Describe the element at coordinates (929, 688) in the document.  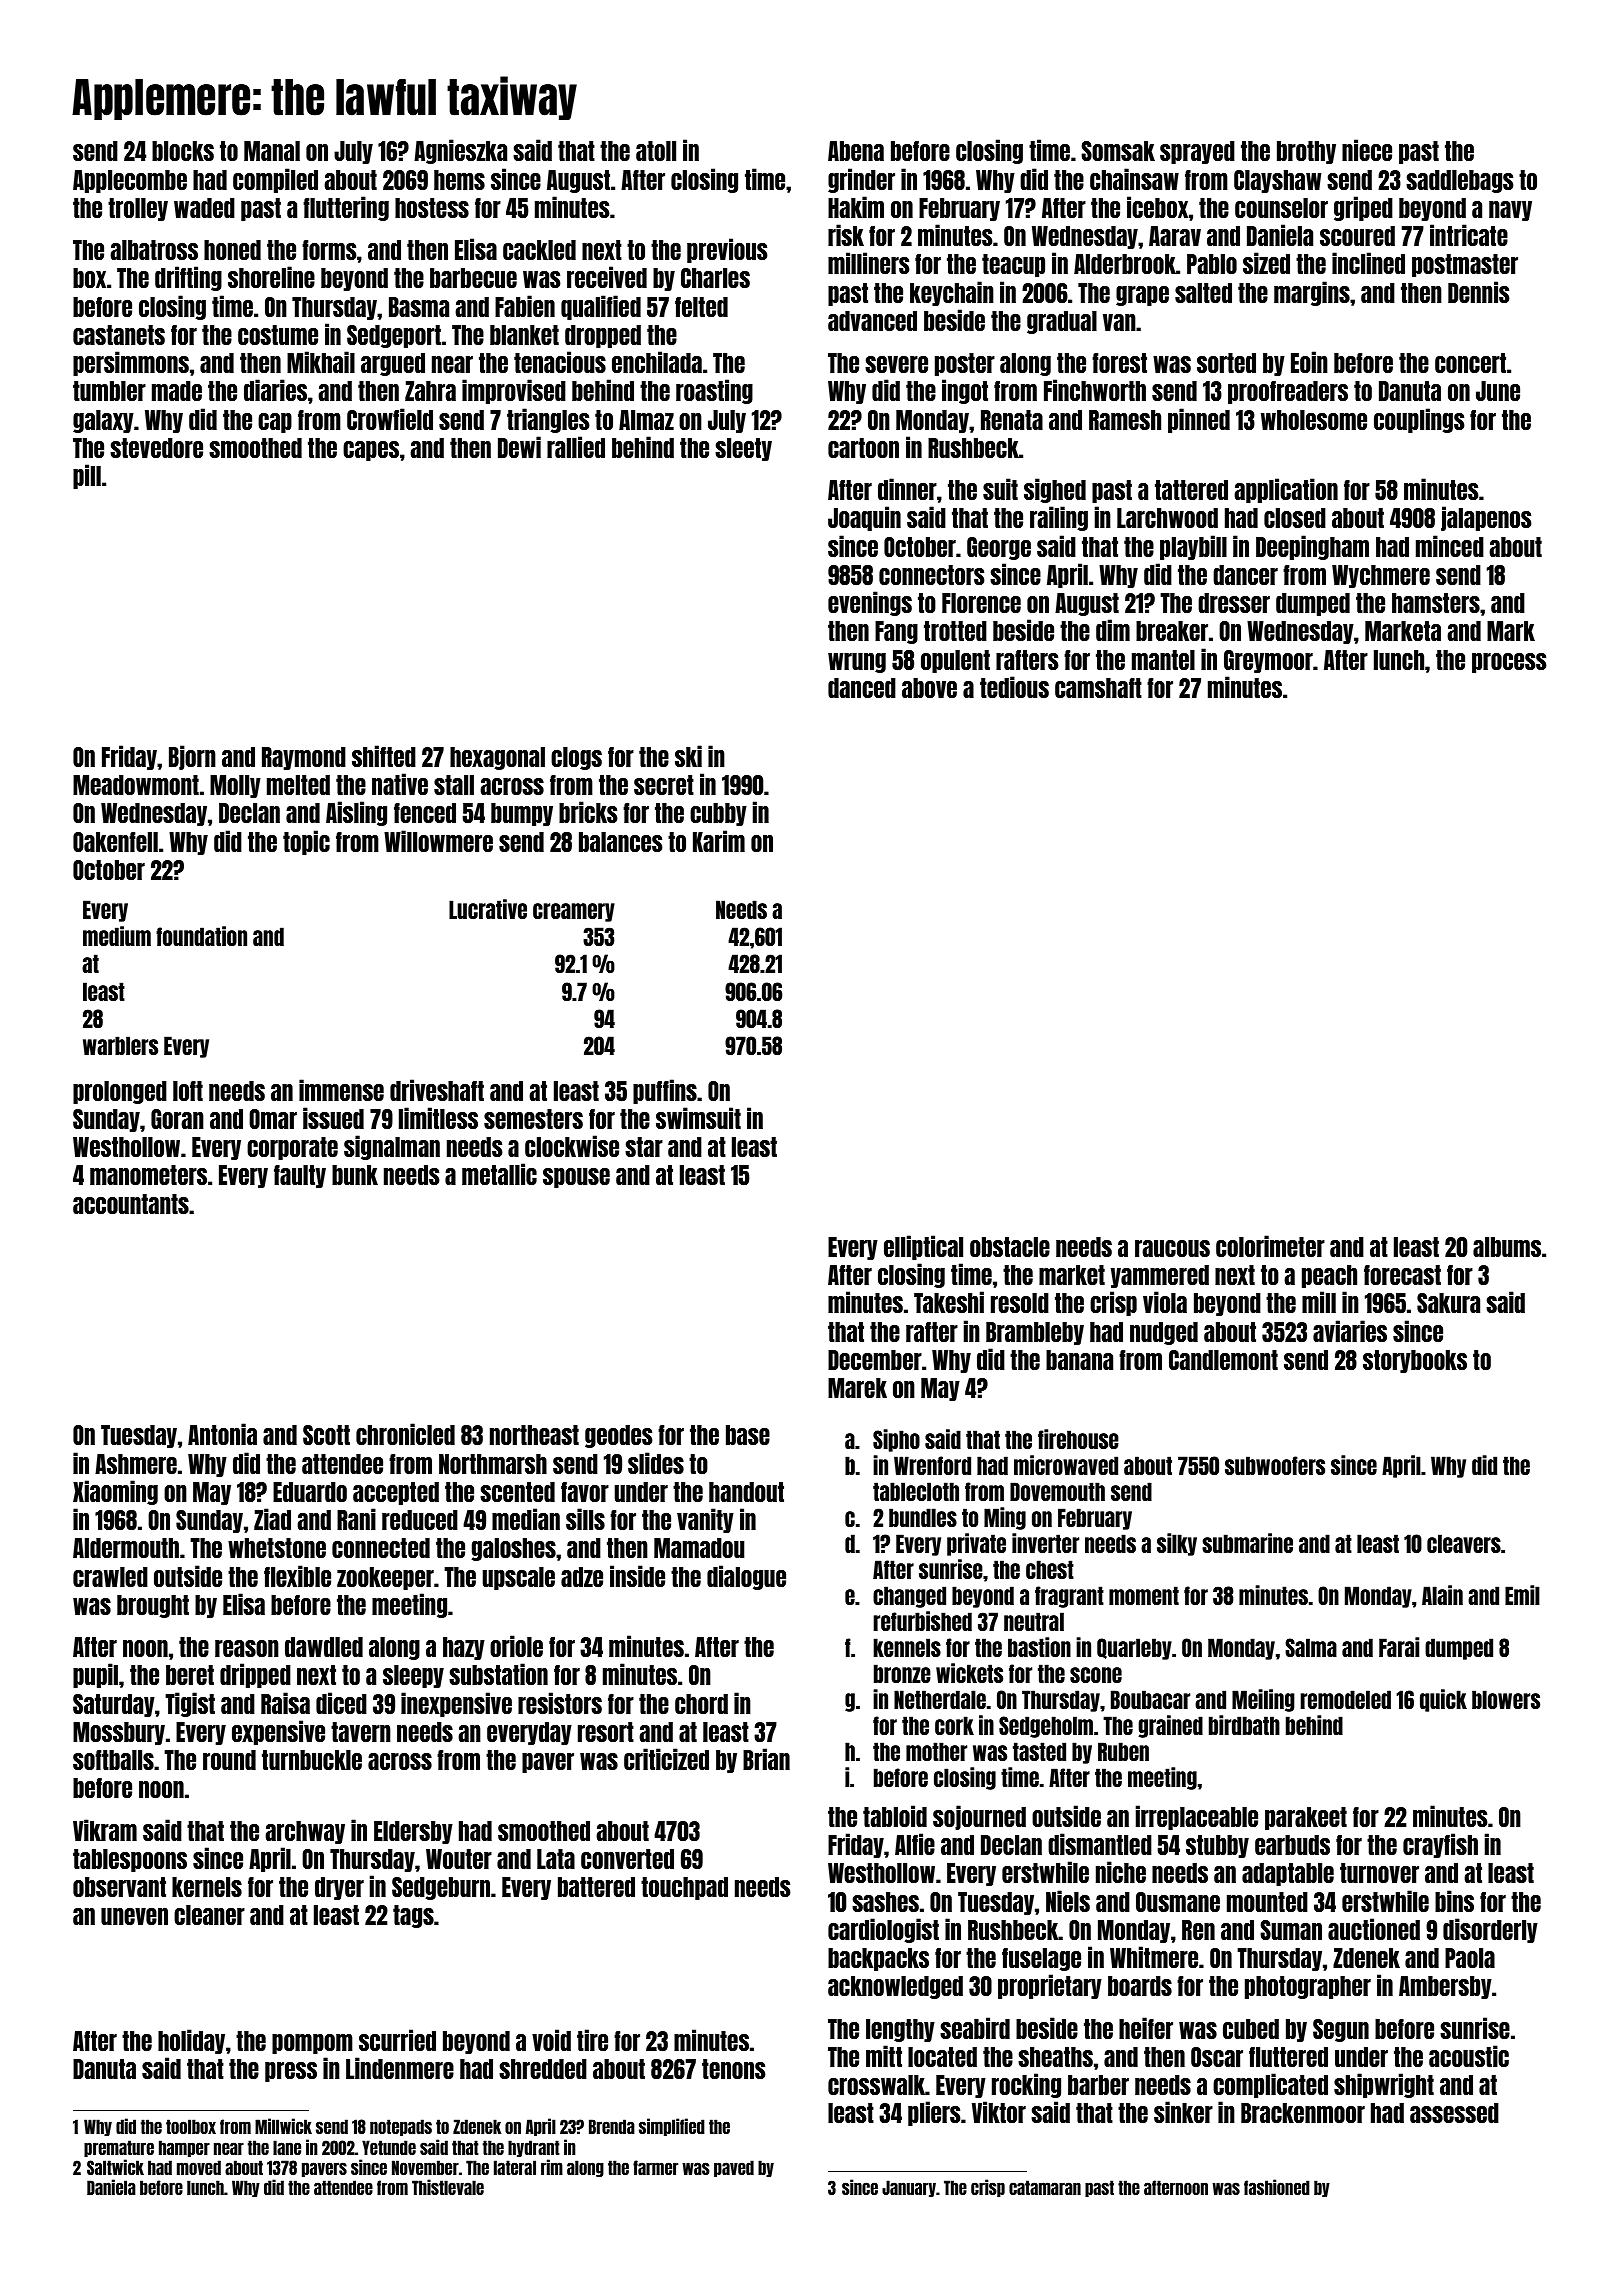
I see `above` at that location.
